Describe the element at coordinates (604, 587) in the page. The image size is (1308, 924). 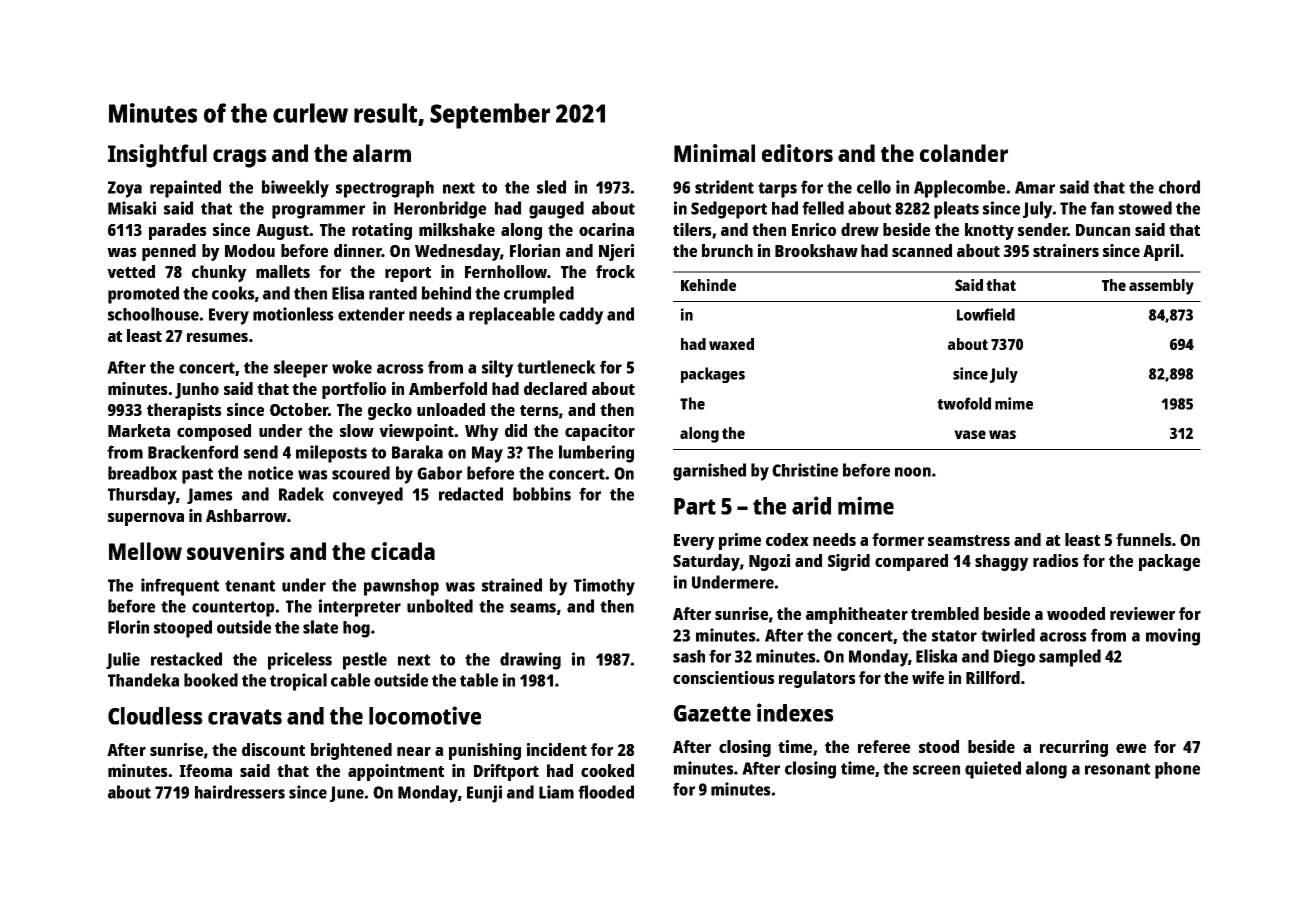
I see `Timothy` at that location.
